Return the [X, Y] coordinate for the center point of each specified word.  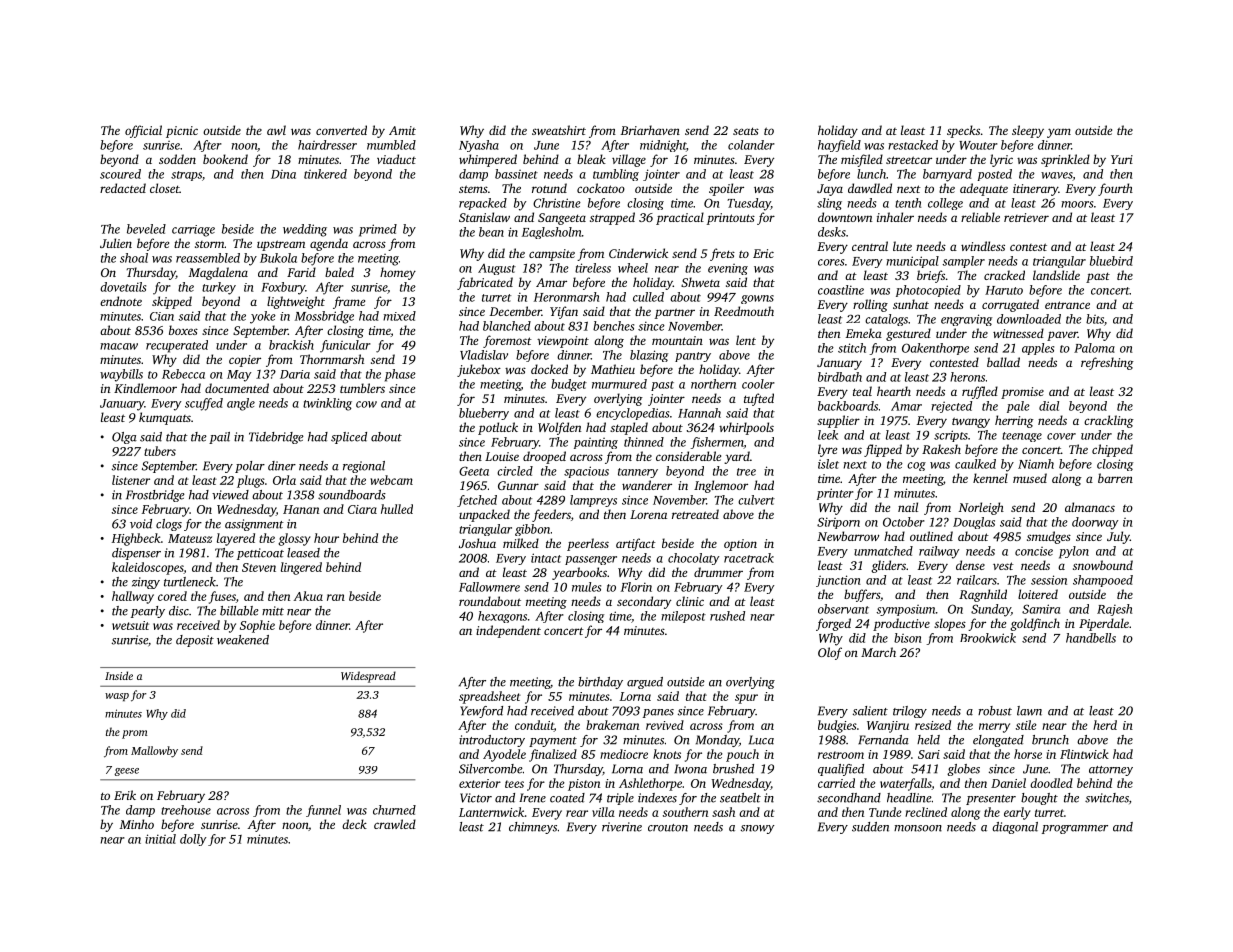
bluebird [1111, 261]
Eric [763, 253]
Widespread [368, 677]
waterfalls [905, 784]
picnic [182, 132]
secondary [644, 602]
